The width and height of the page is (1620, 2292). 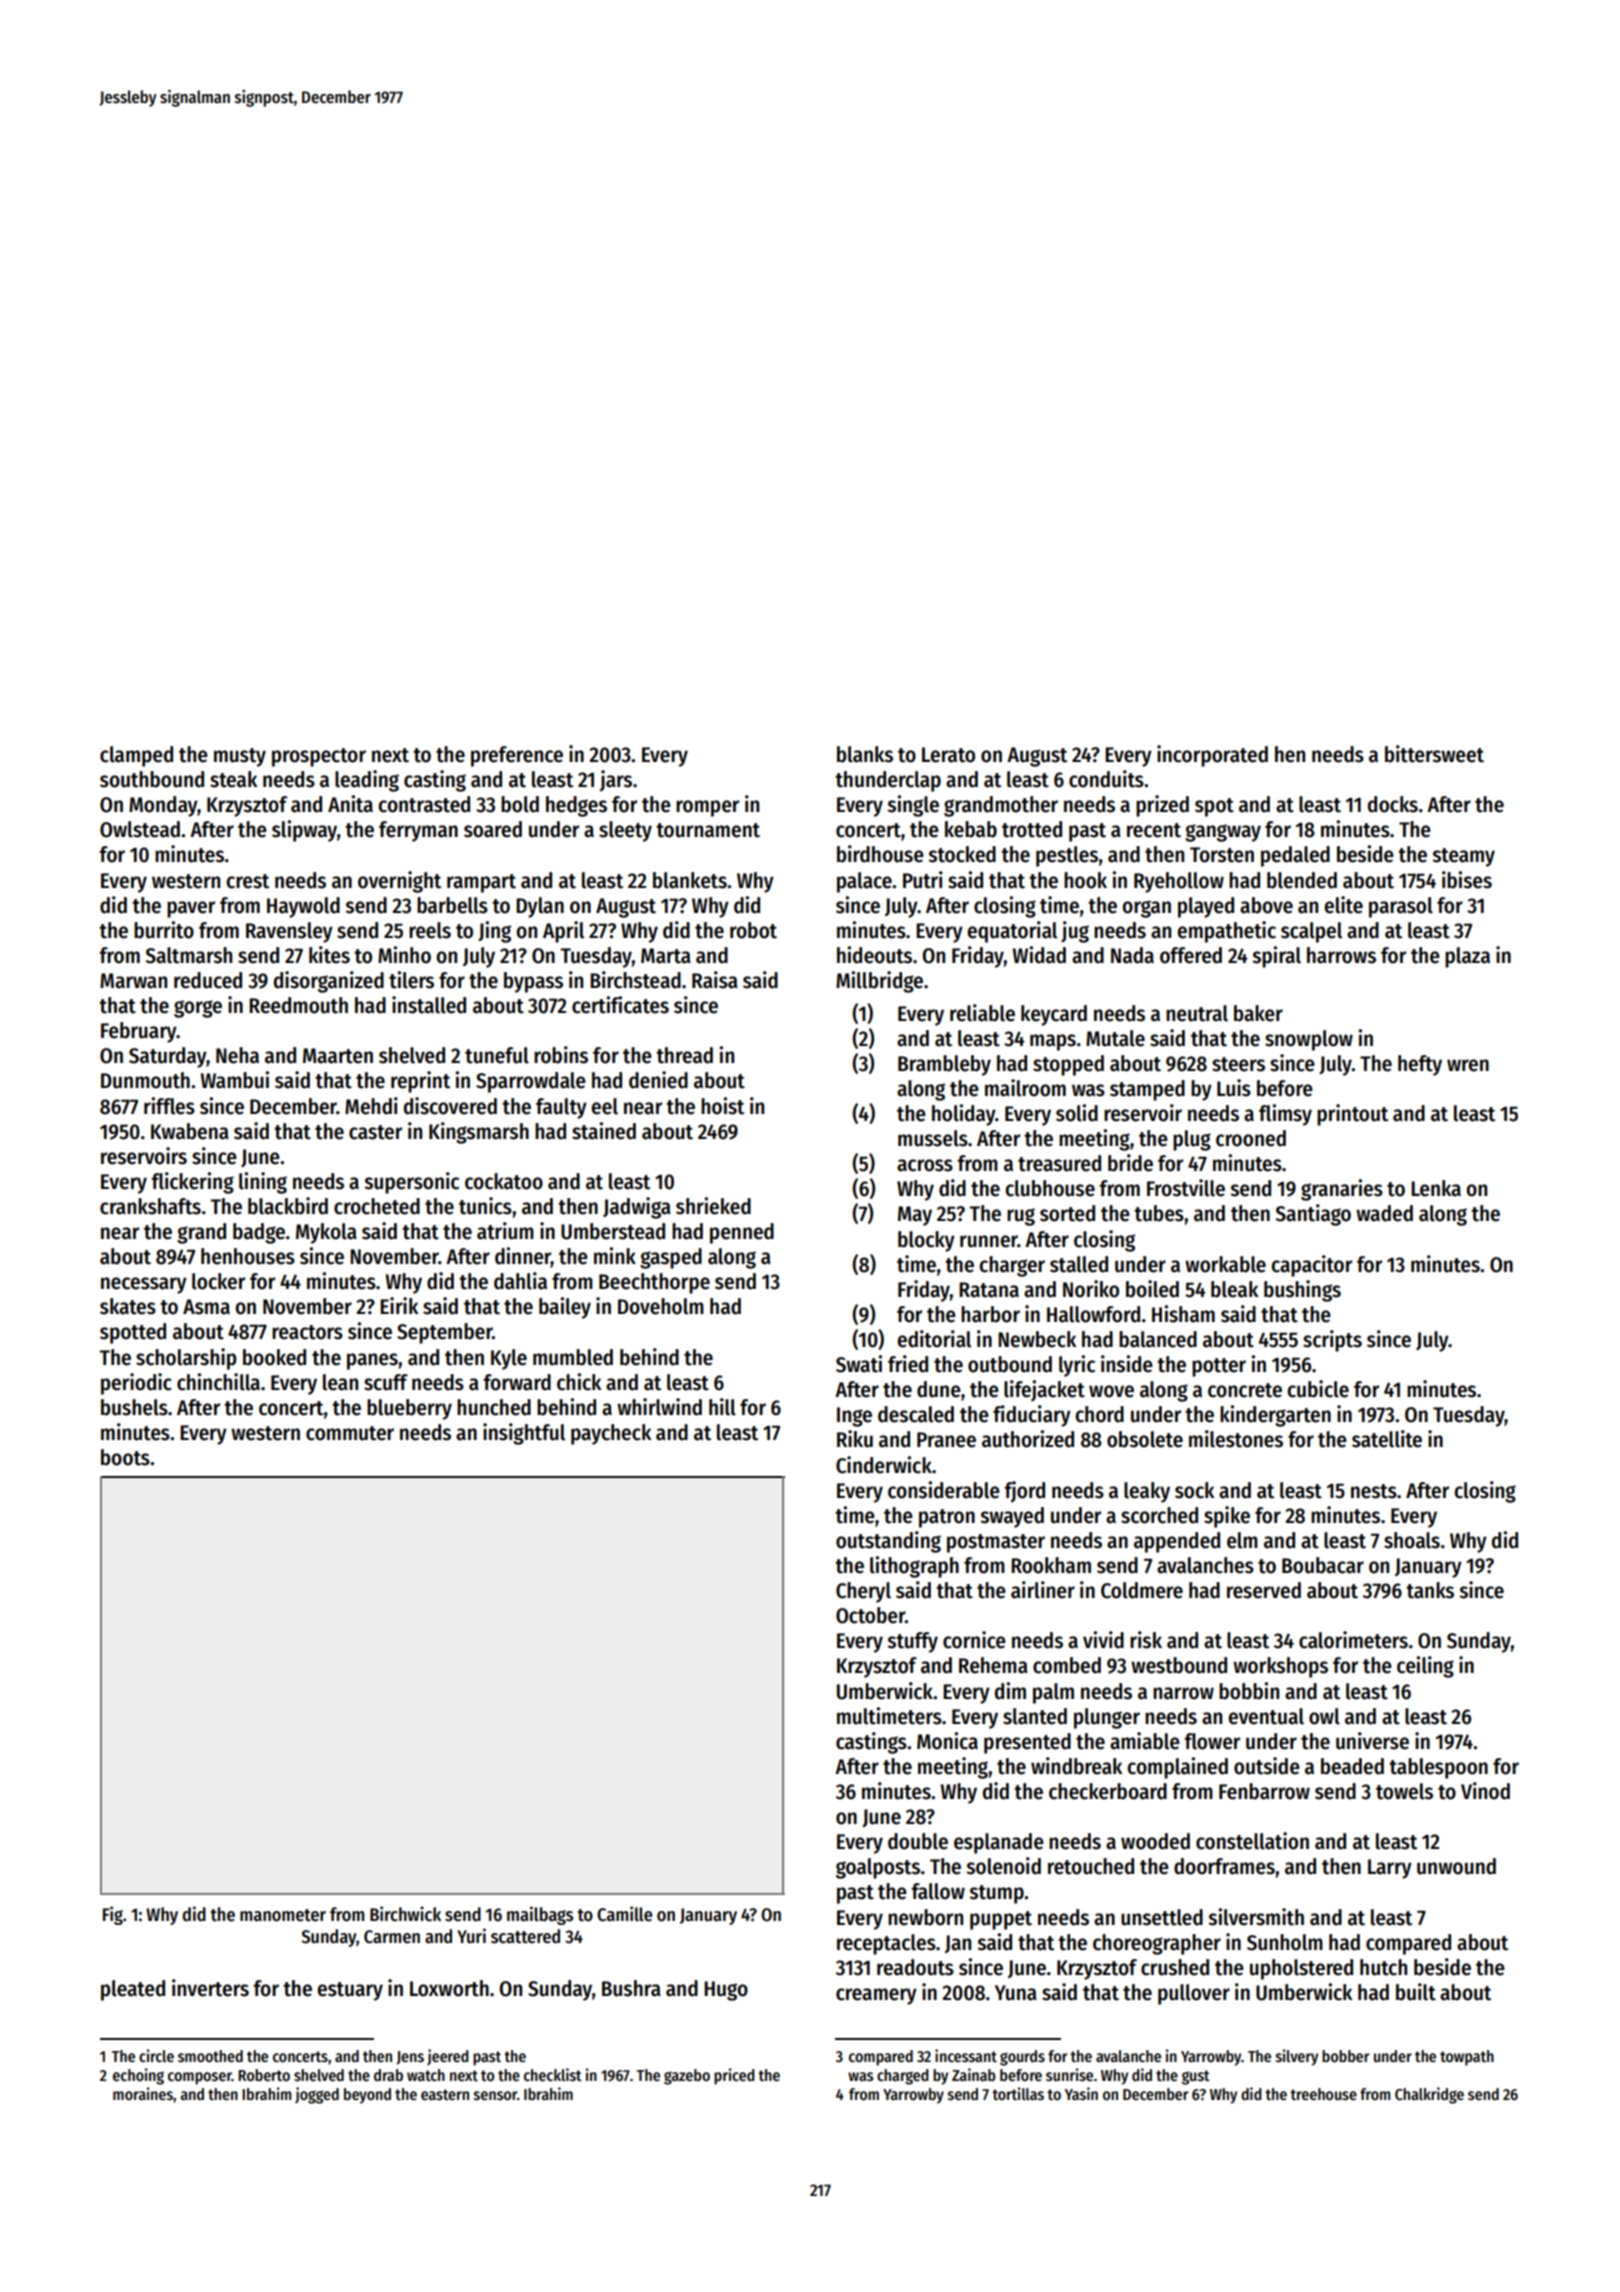 What do you see at coordinates (624, 1914) in the page?
I see `Camille` at bounding box center [624, 1914].
